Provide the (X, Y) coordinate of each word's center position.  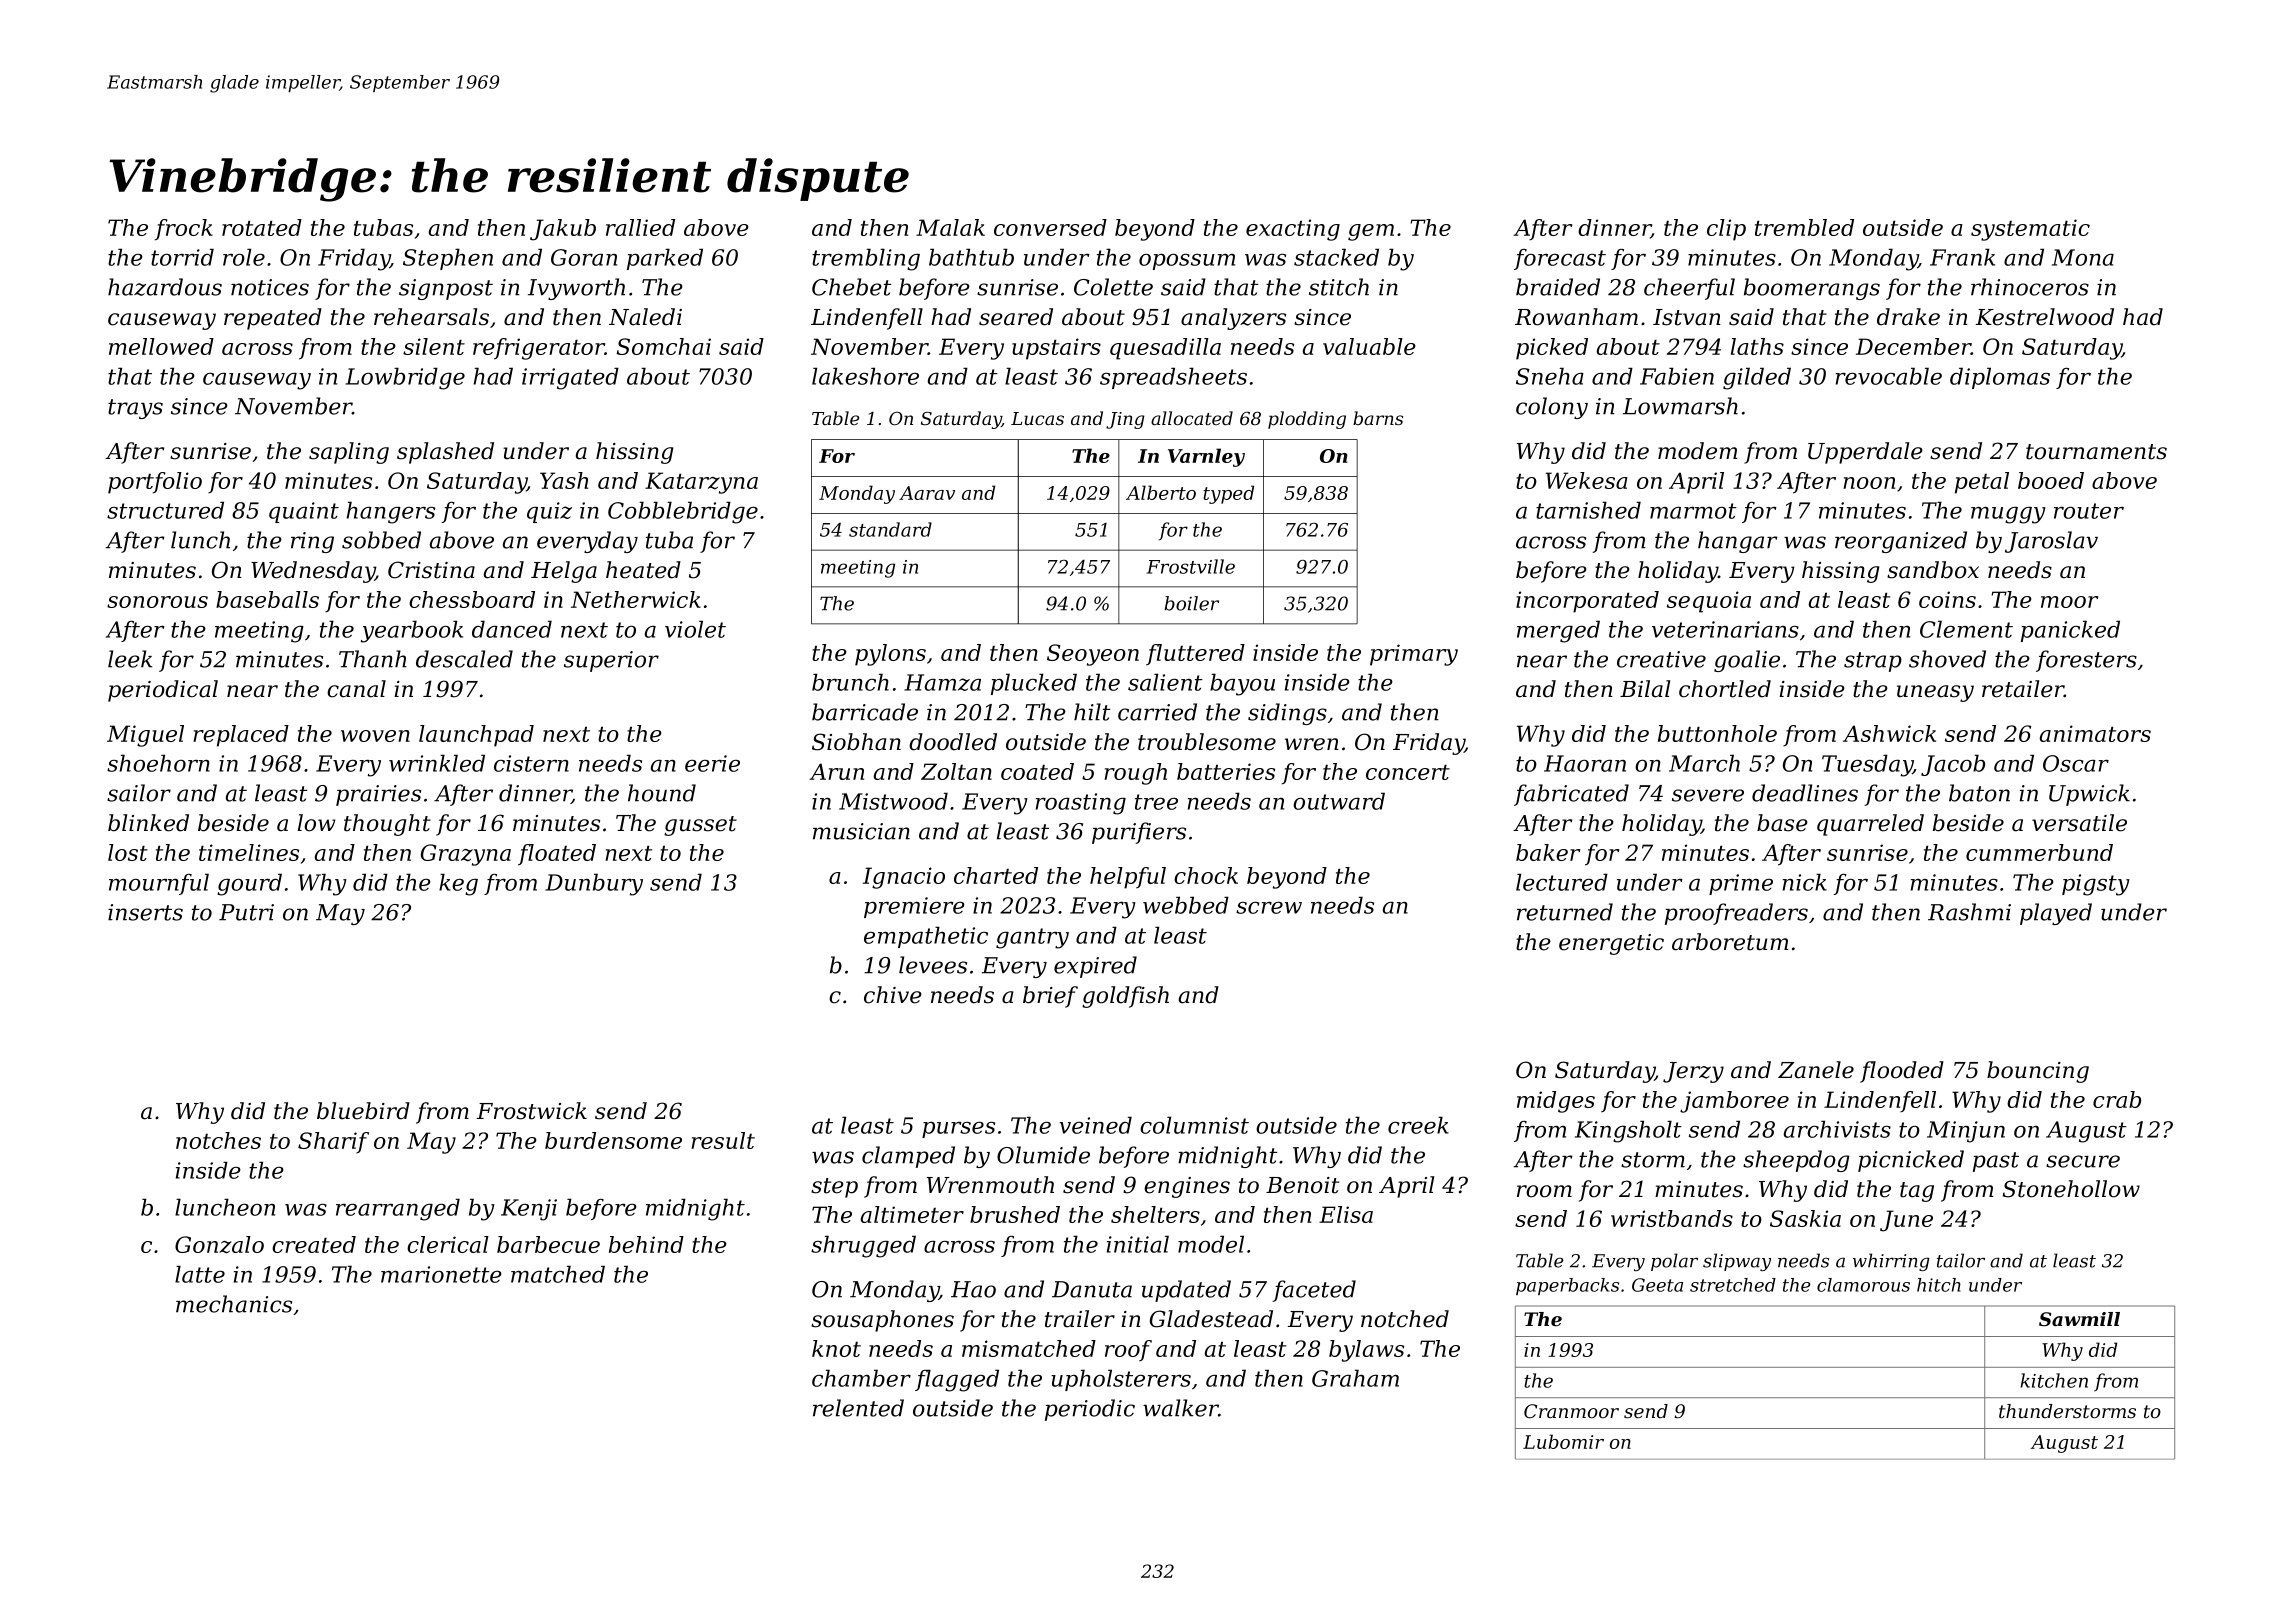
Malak (950, 227)
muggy (2008, 515)
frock (184, 230)
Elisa (1346, 1214)
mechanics (234, 1304)
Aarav (927, 493)
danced (512, 629)
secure (2083, 1161)
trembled (1804, 227)
